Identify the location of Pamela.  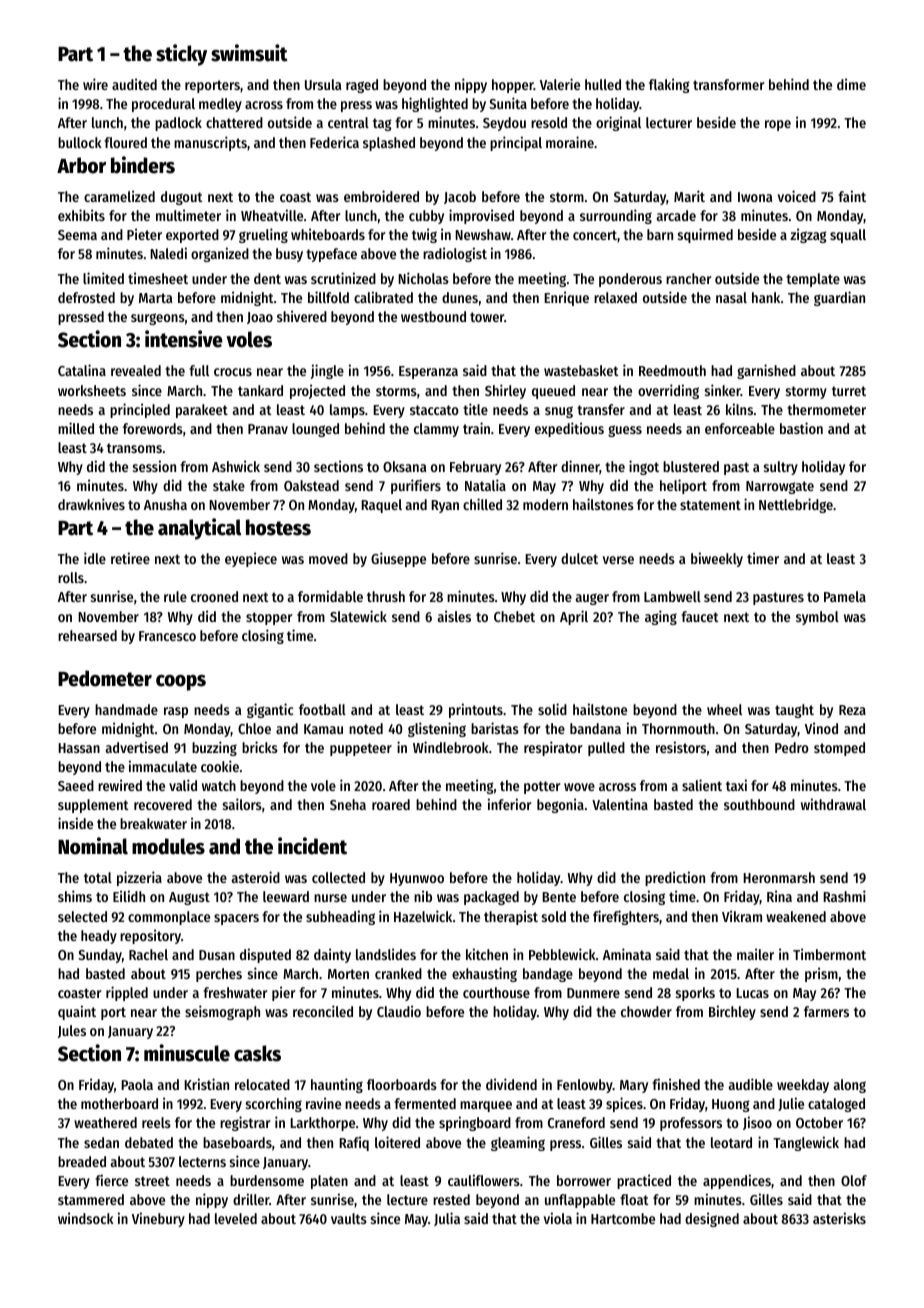
(845, 596).
